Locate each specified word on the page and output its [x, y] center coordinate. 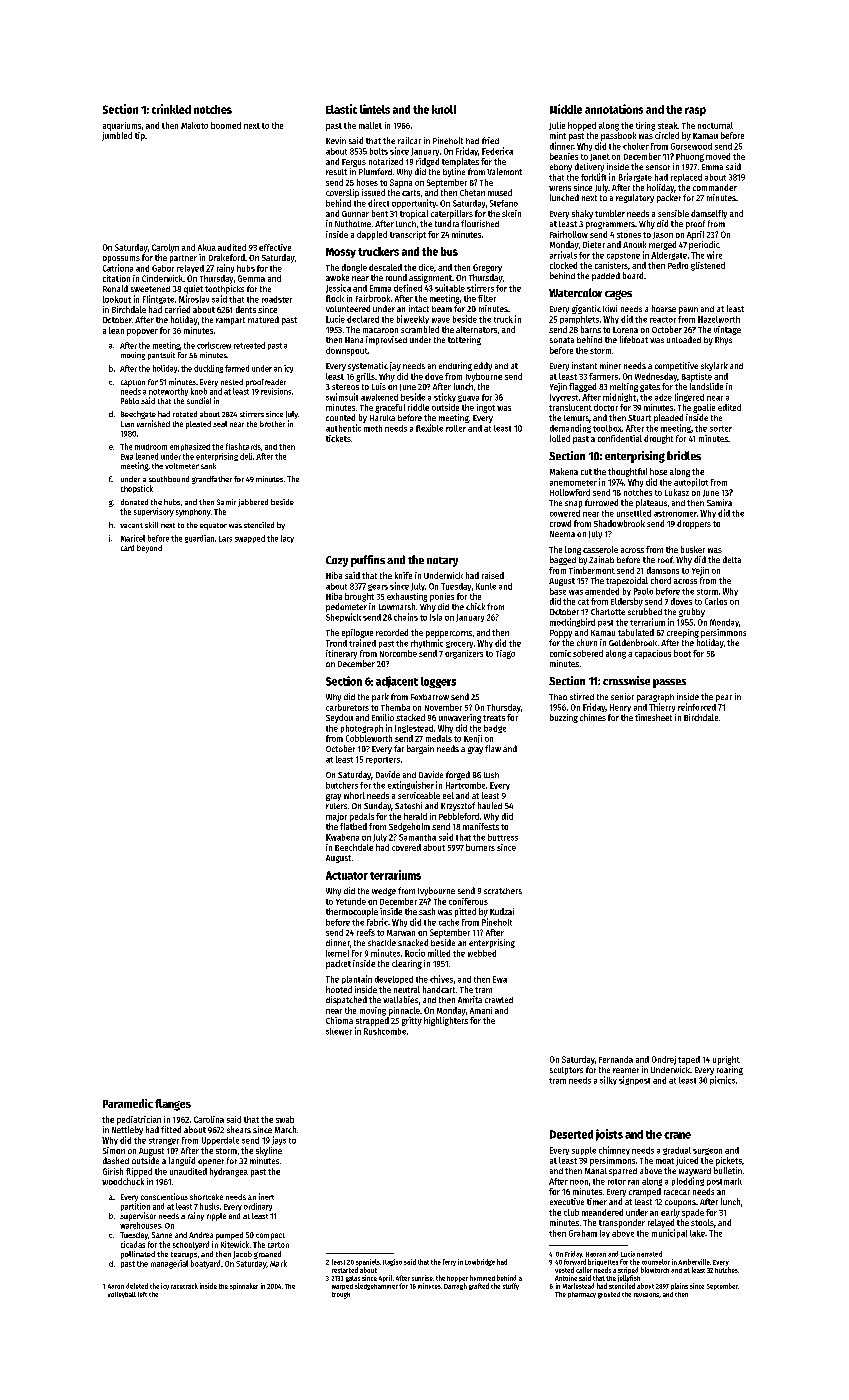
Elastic [341, 109]
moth [373, 428]
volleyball [122, 1295]
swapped [250, 539]
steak [668, 125]
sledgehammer [376, 1286]
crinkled [171, 109]
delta [732, 559]
